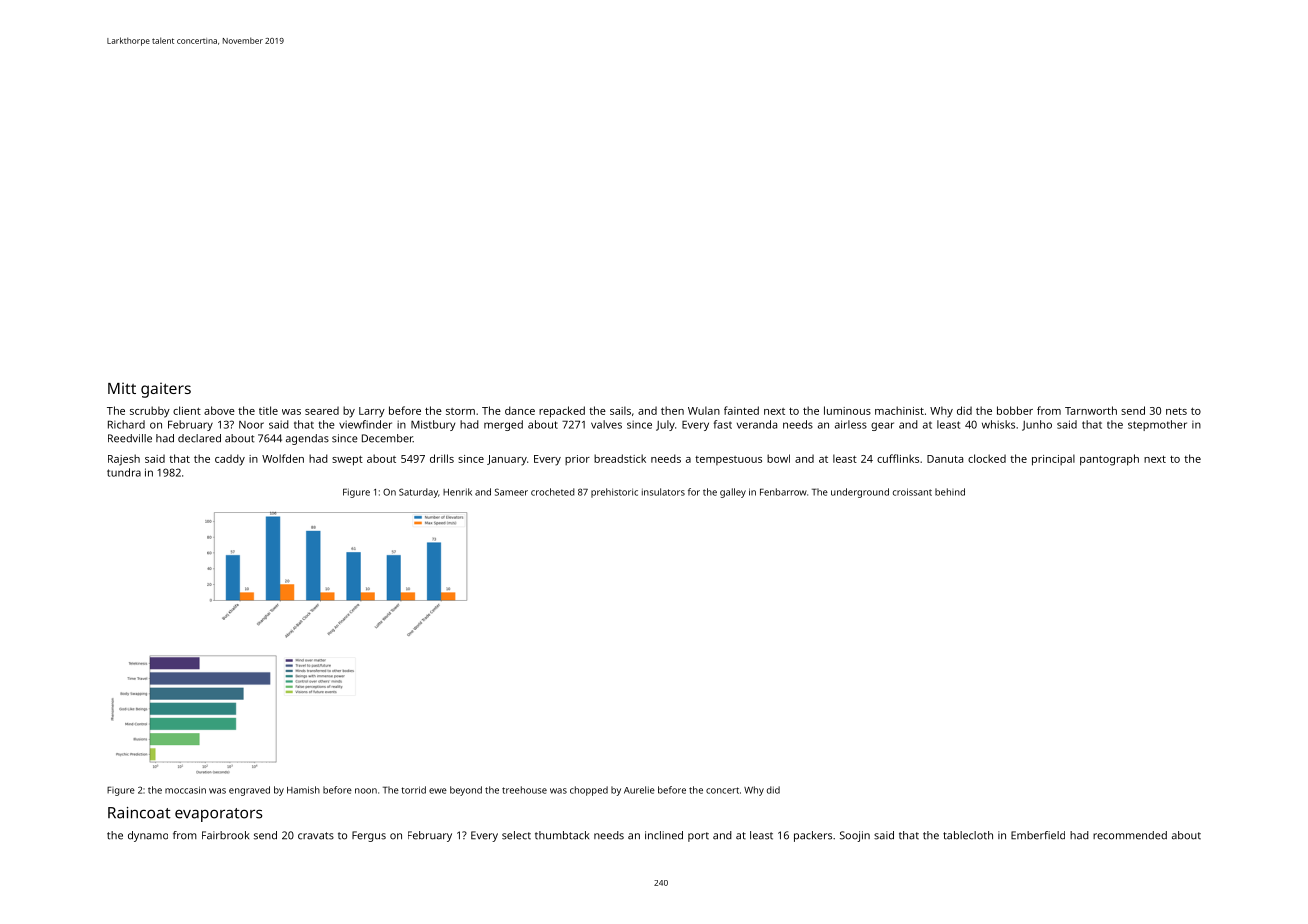  Describe the element at coordinates (166, 390) in the screenshot. I see `gaiters` at that location.
